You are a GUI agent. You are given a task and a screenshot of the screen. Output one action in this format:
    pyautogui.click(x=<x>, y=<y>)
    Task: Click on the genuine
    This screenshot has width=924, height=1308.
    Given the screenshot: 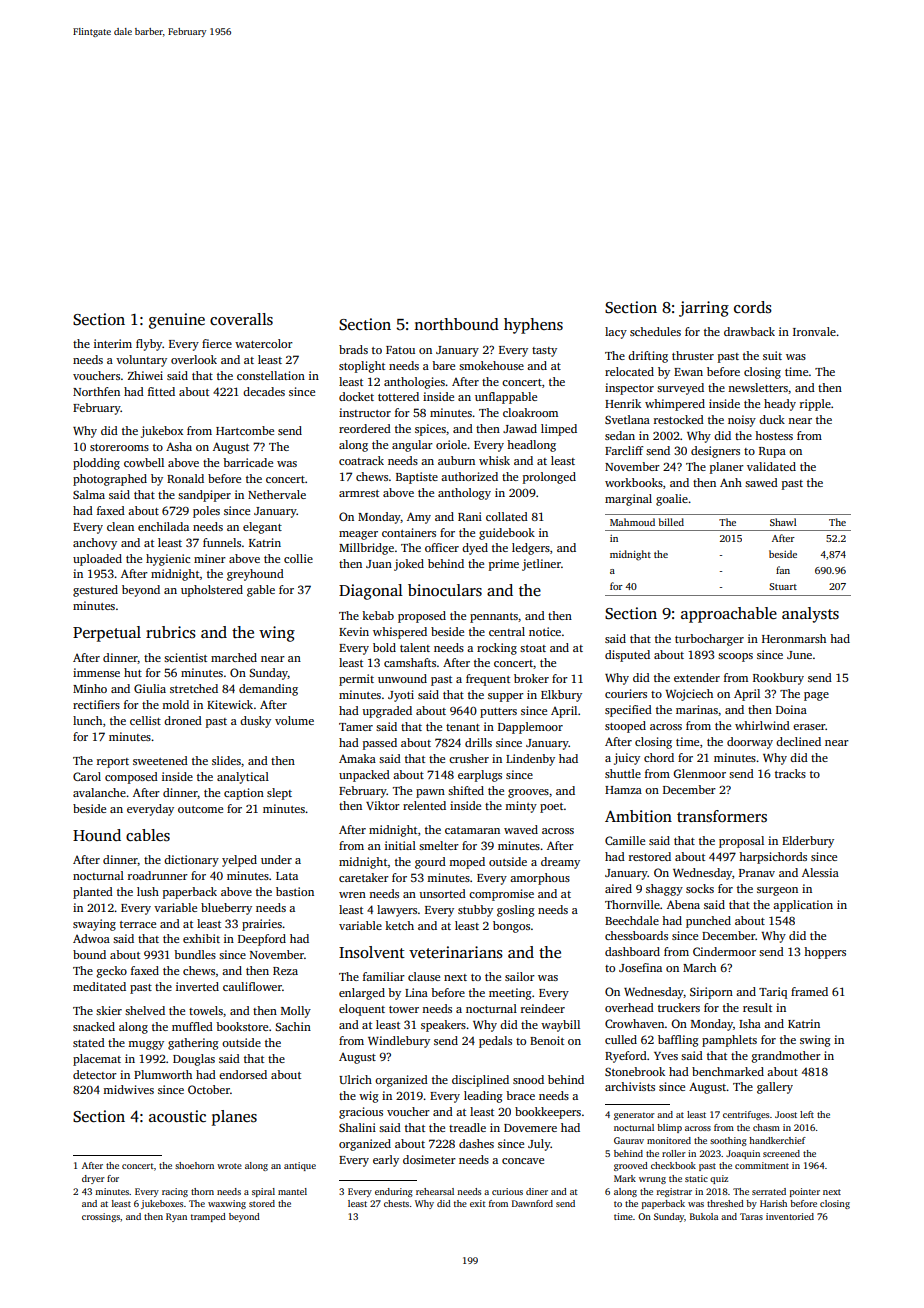 What is the action you would take?
    pyautogui.click(x=177, y=321)
